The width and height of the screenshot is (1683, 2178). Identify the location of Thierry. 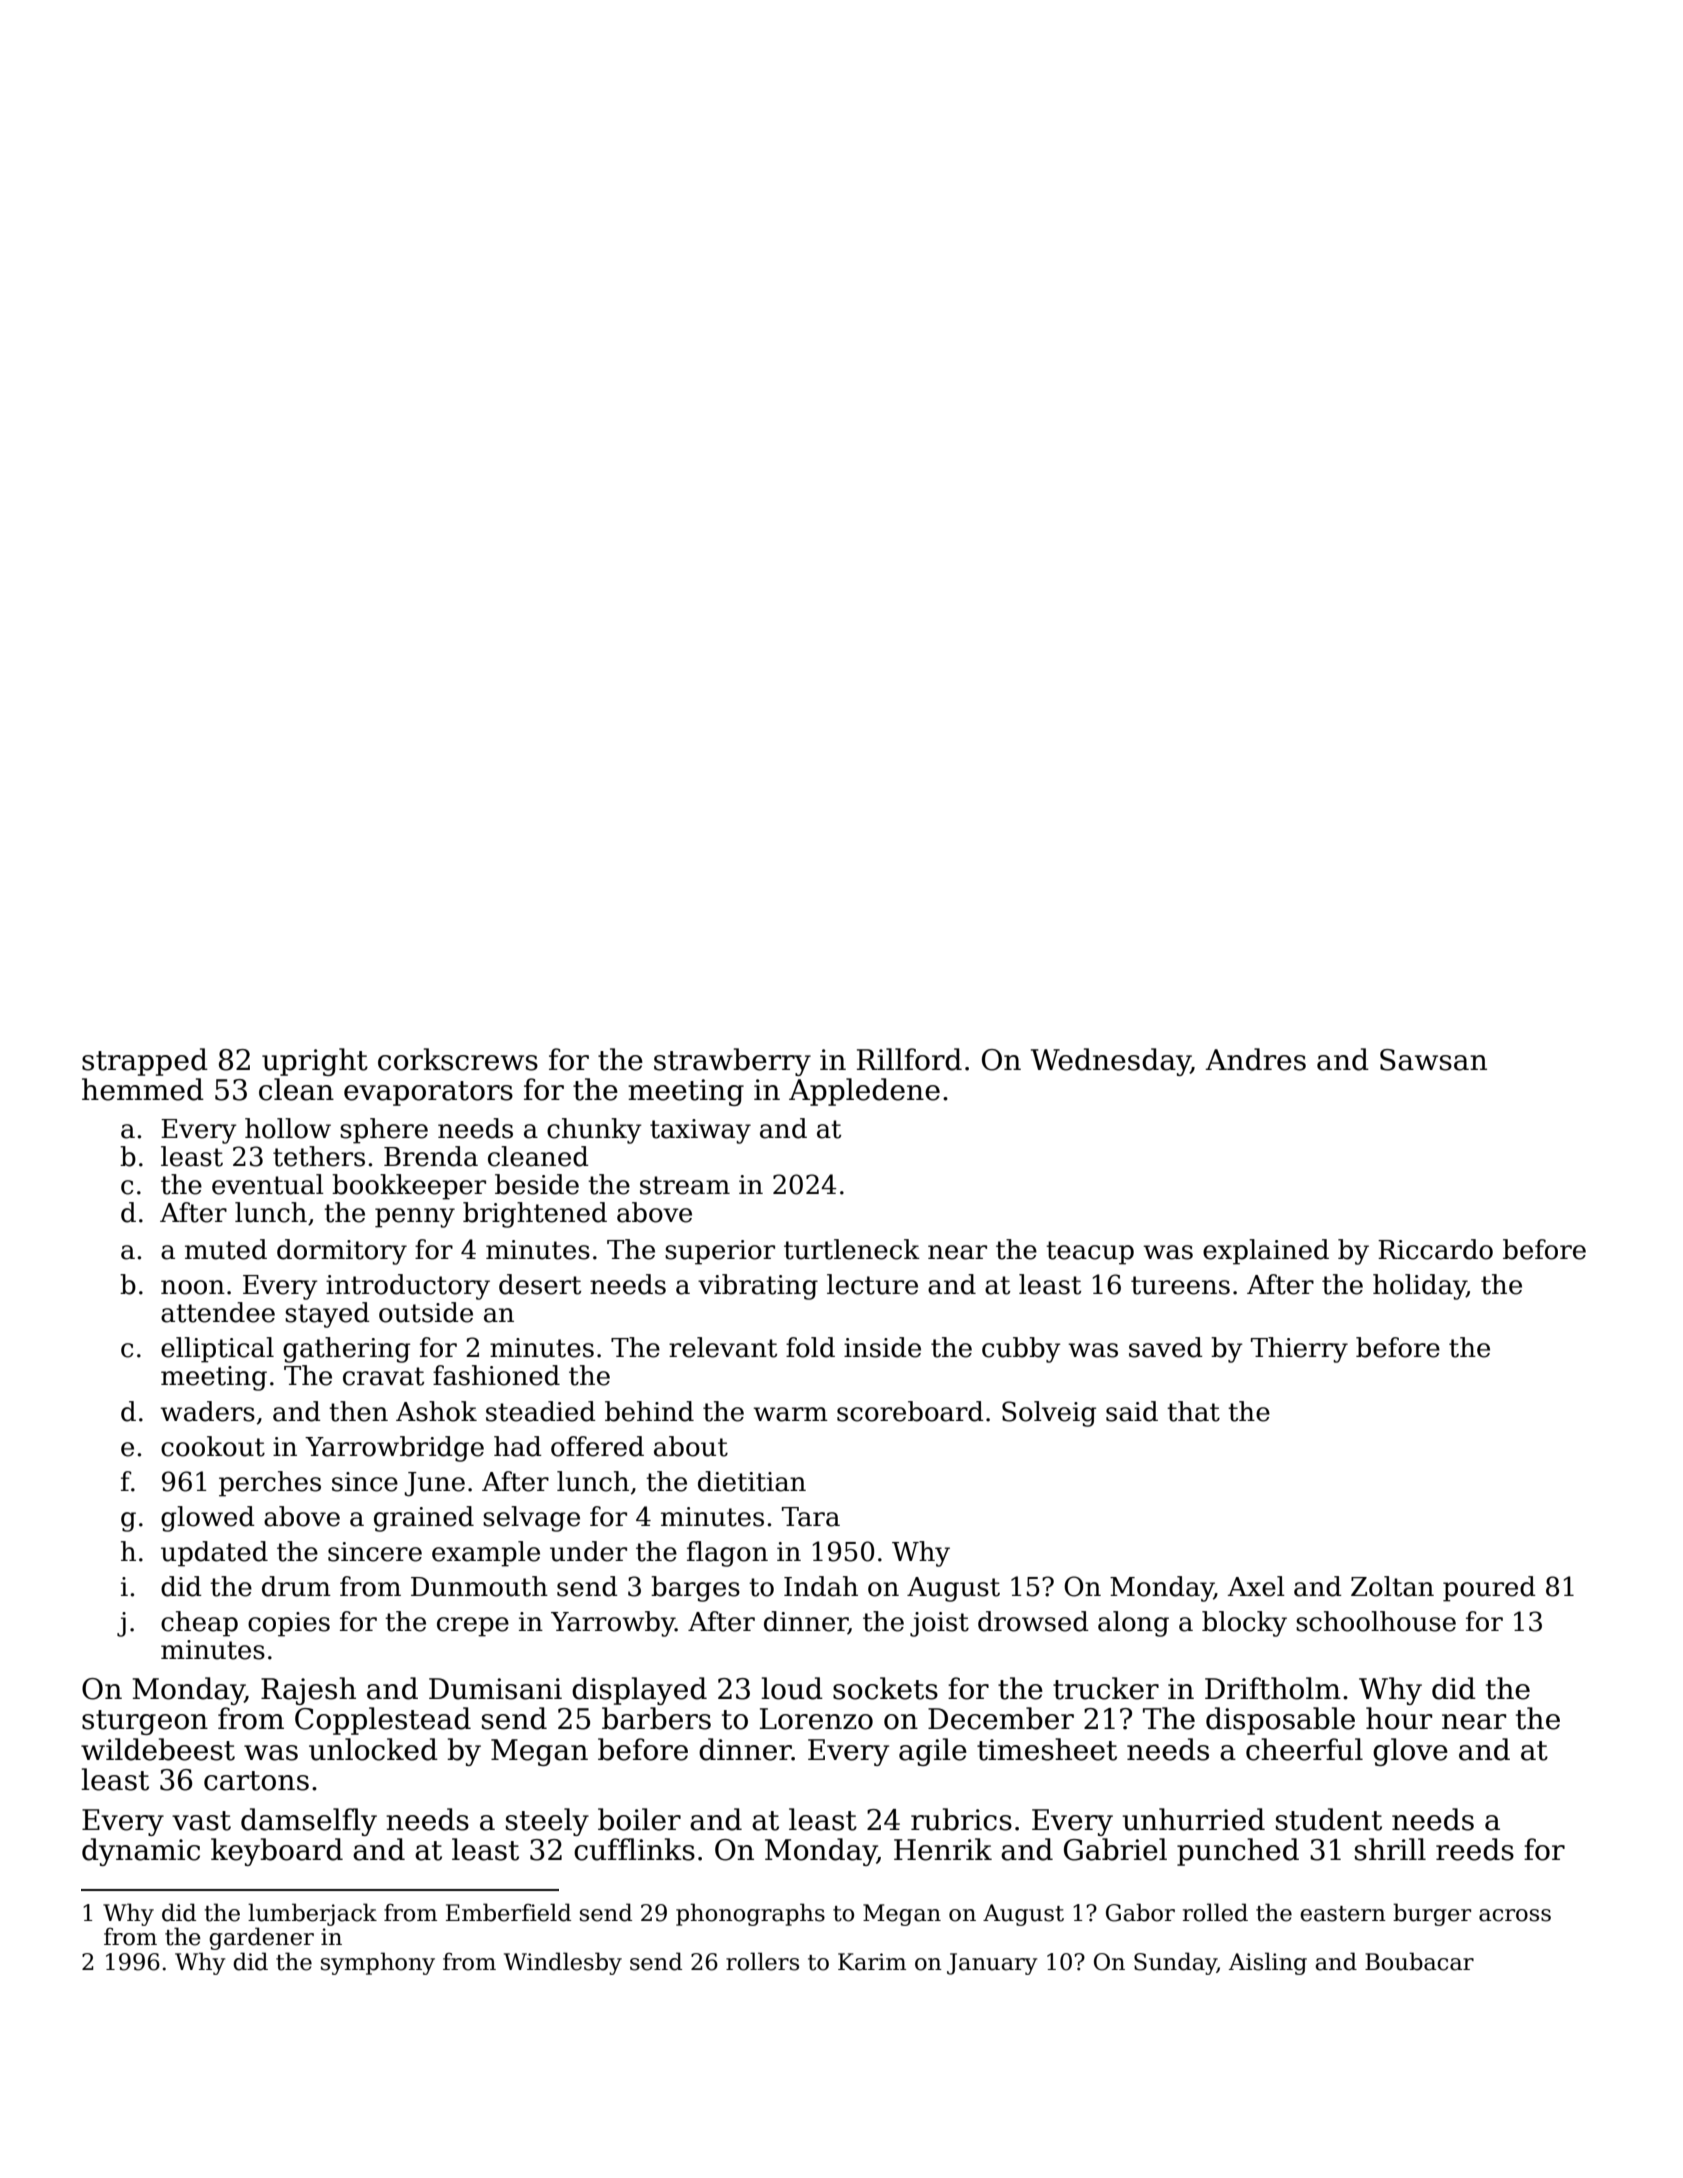
(1299, 1350).
